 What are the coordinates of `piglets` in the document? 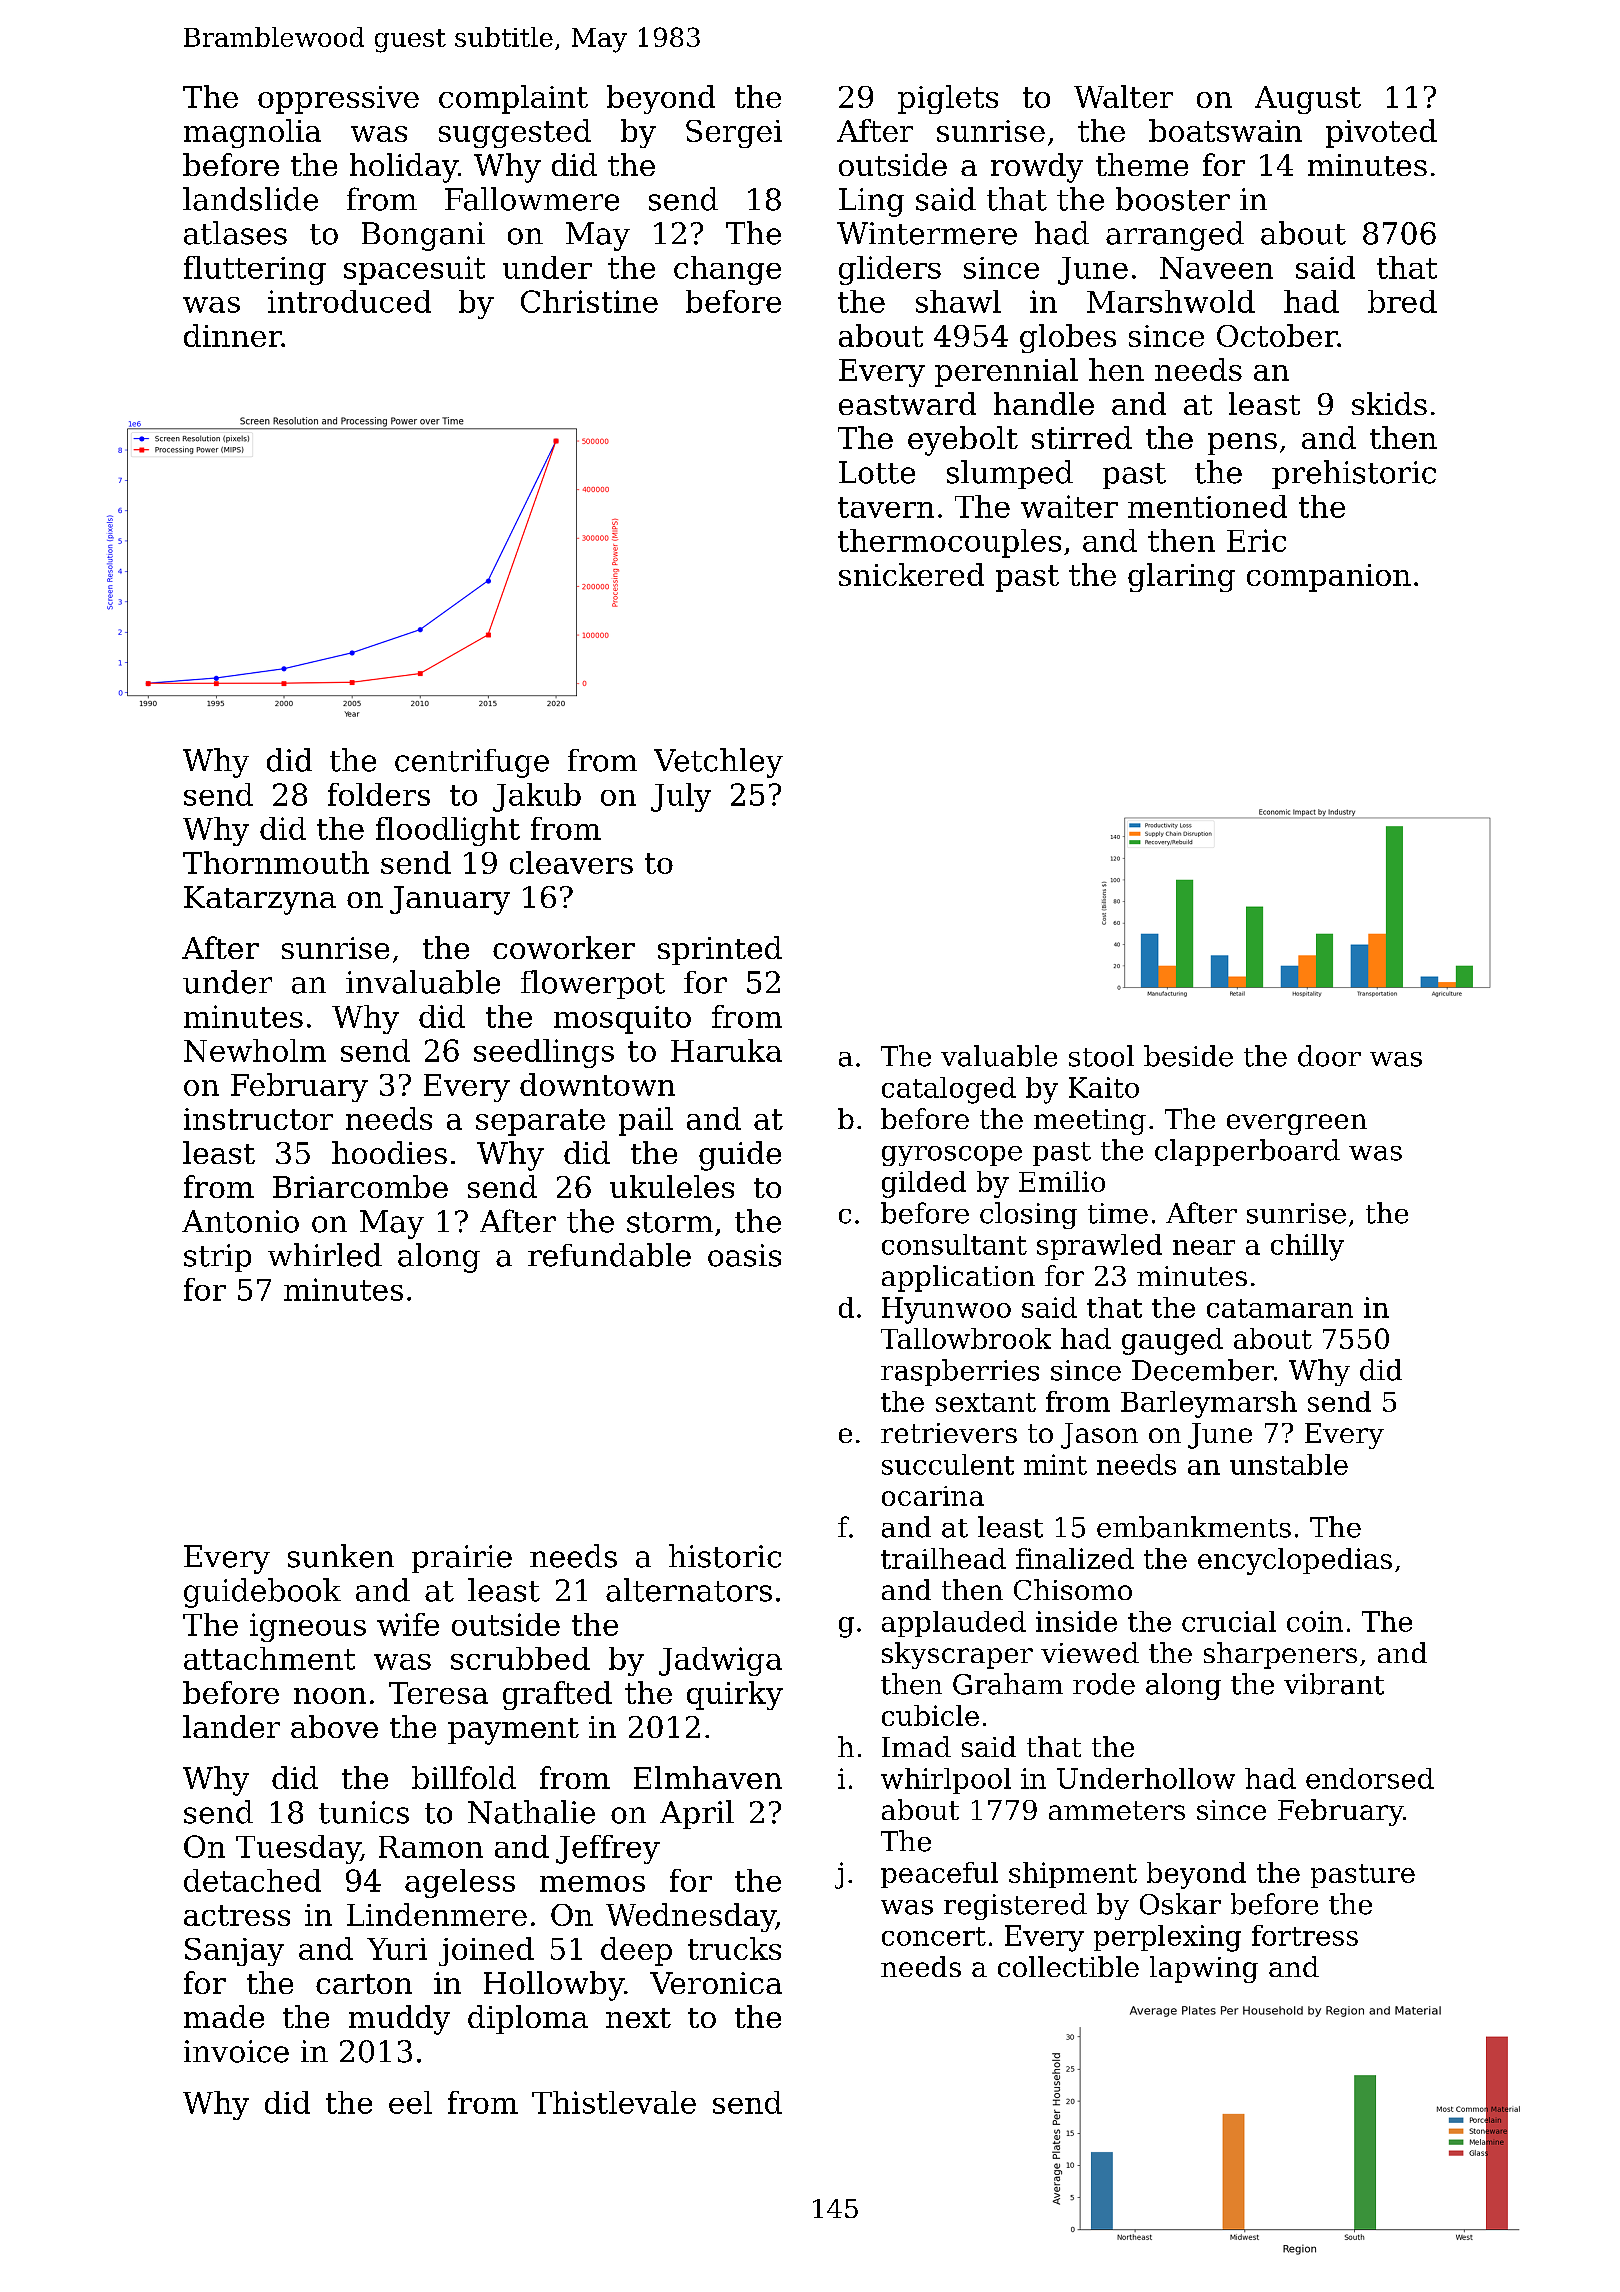 It's located at (948, 99).
